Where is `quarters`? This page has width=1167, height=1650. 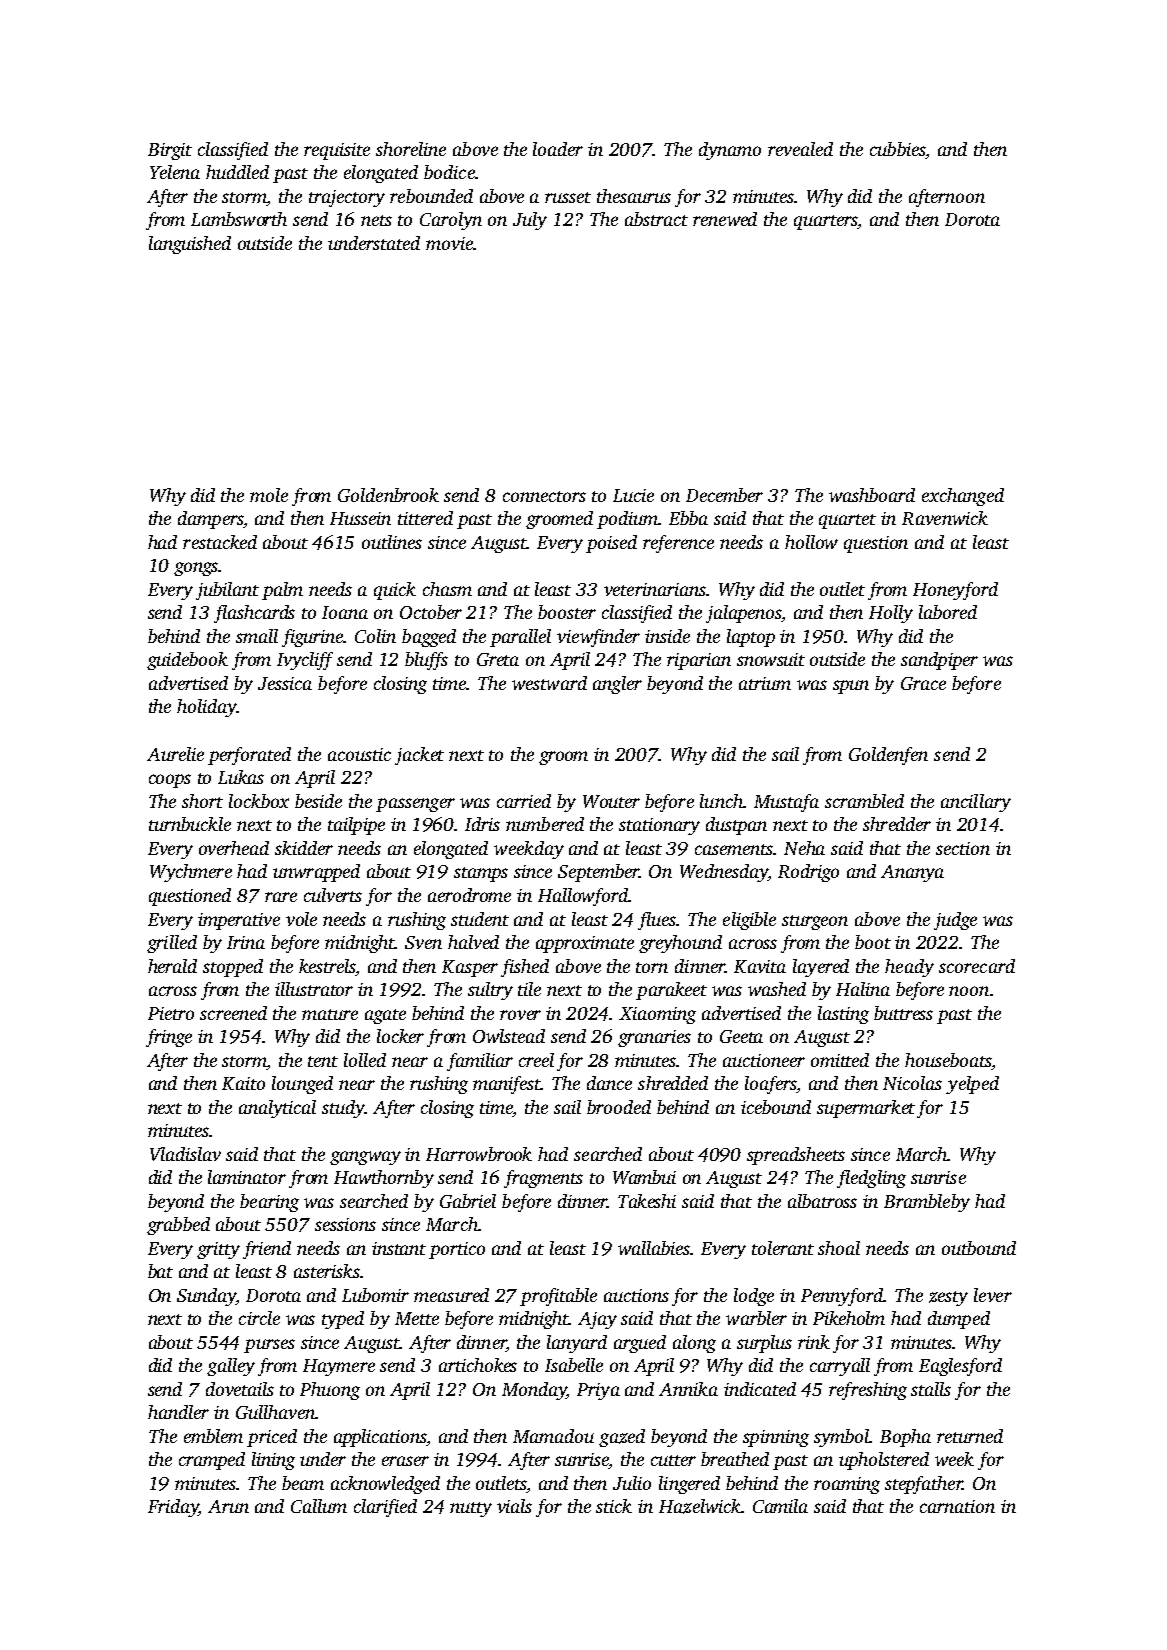
quarters is located at coordinates (826, 222).
